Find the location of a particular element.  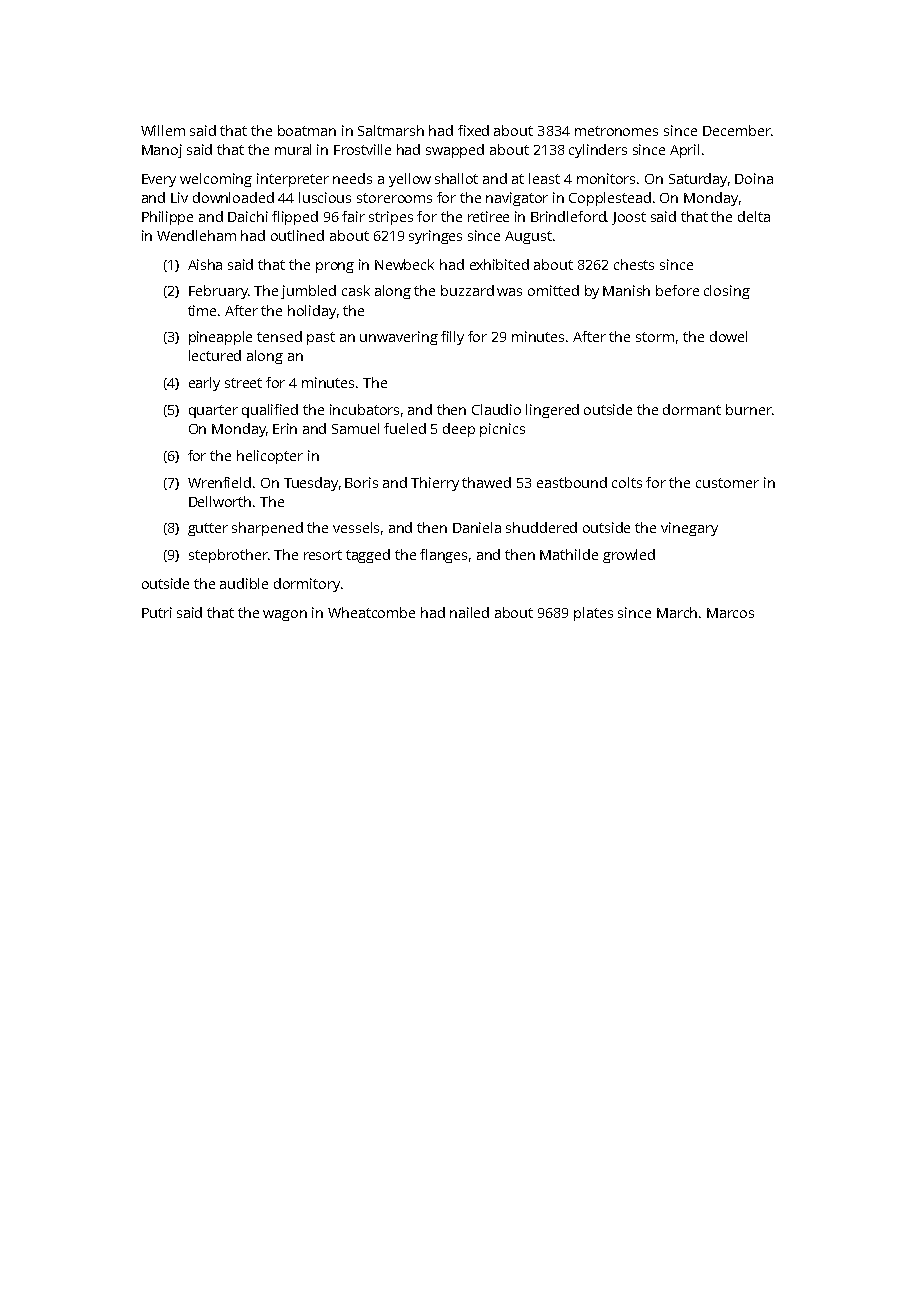

before is located at coordinates (677, 290).
